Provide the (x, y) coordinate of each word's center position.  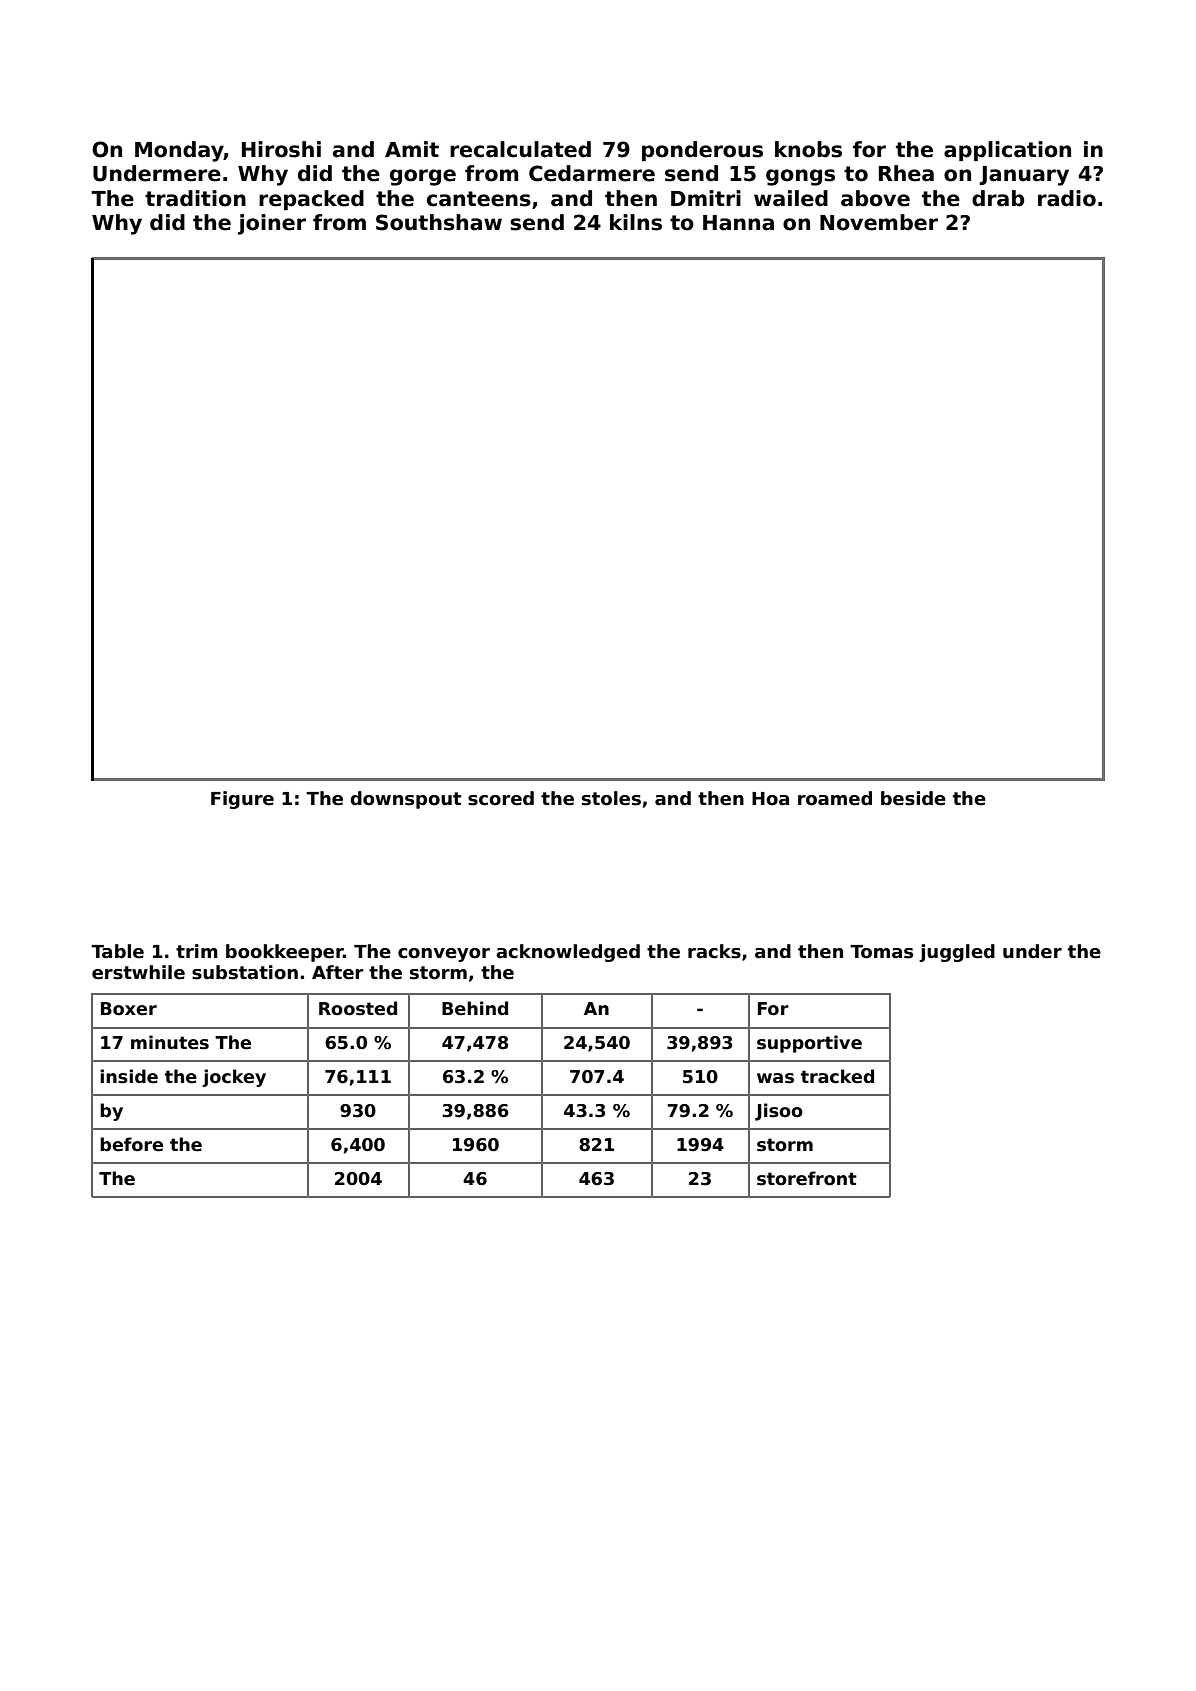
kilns (636, 222)
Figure (242, 800)
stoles (611, 798)
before (131, 1144)
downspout (406, 800)
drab (998, 198)
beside (913, 798)
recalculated (520, 149)
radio (1067, 198)
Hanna (738, 223)
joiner (272, 224)
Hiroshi (281, 149)
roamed (835, 798)
